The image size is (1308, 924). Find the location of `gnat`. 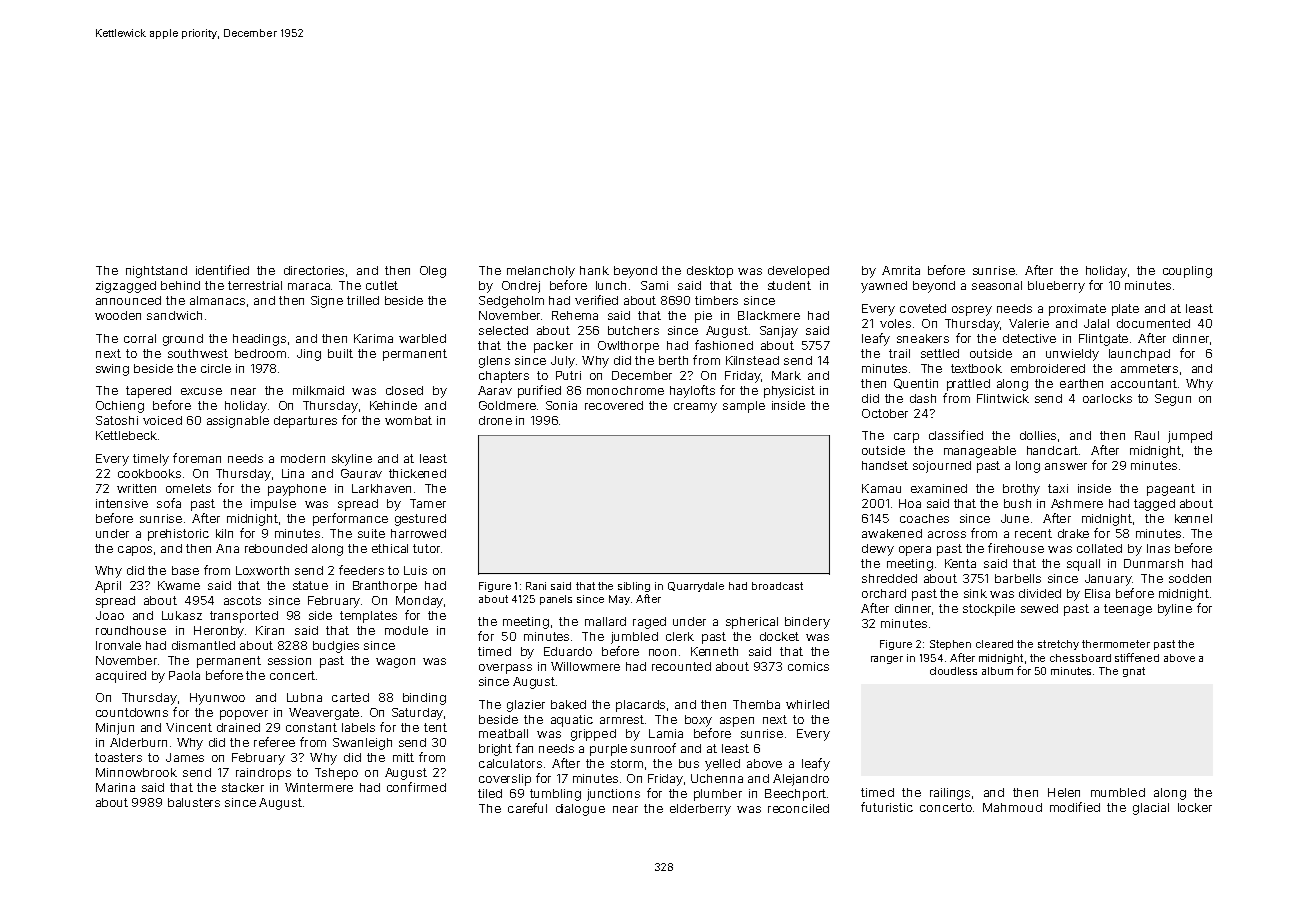

gnat is located at coordinates (1134, 672).
